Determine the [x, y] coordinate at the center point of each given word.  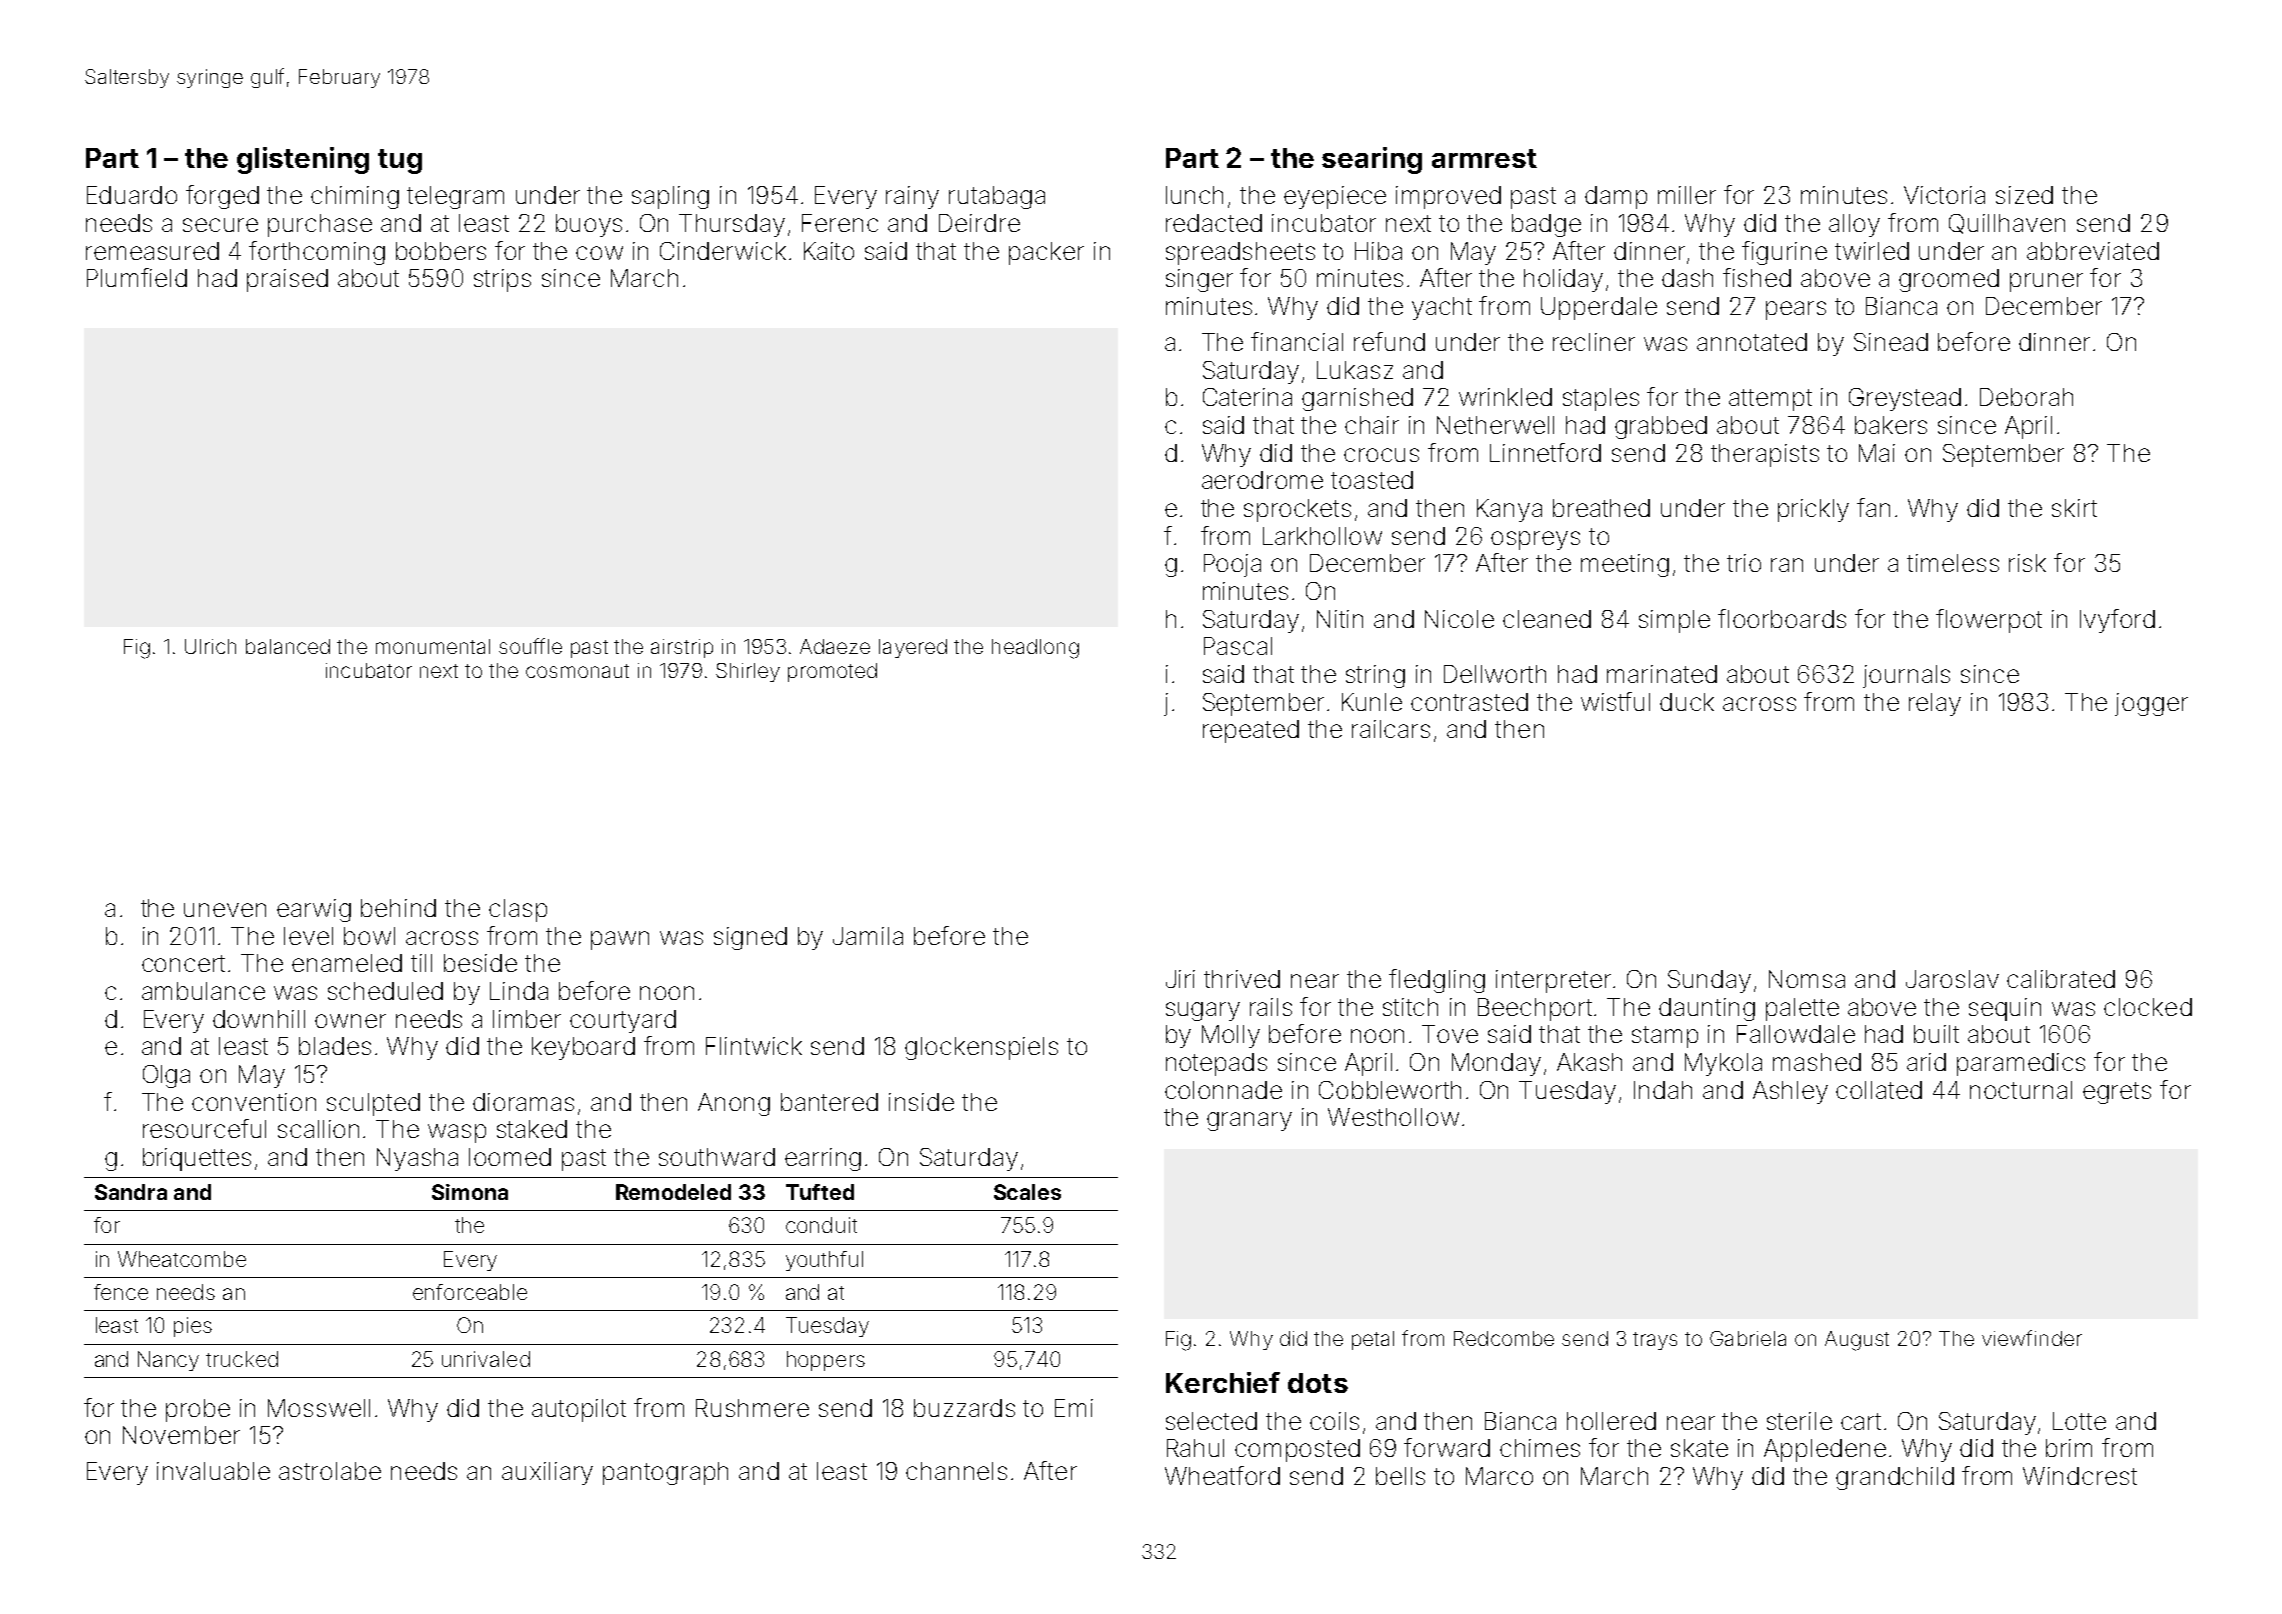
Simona [470, 1192]
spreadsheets [1240, 253]
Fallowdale [1796, 1034]
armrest [1484, 158]
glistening [303, 160]
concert [183, 963]
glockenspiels [981, 1048]
